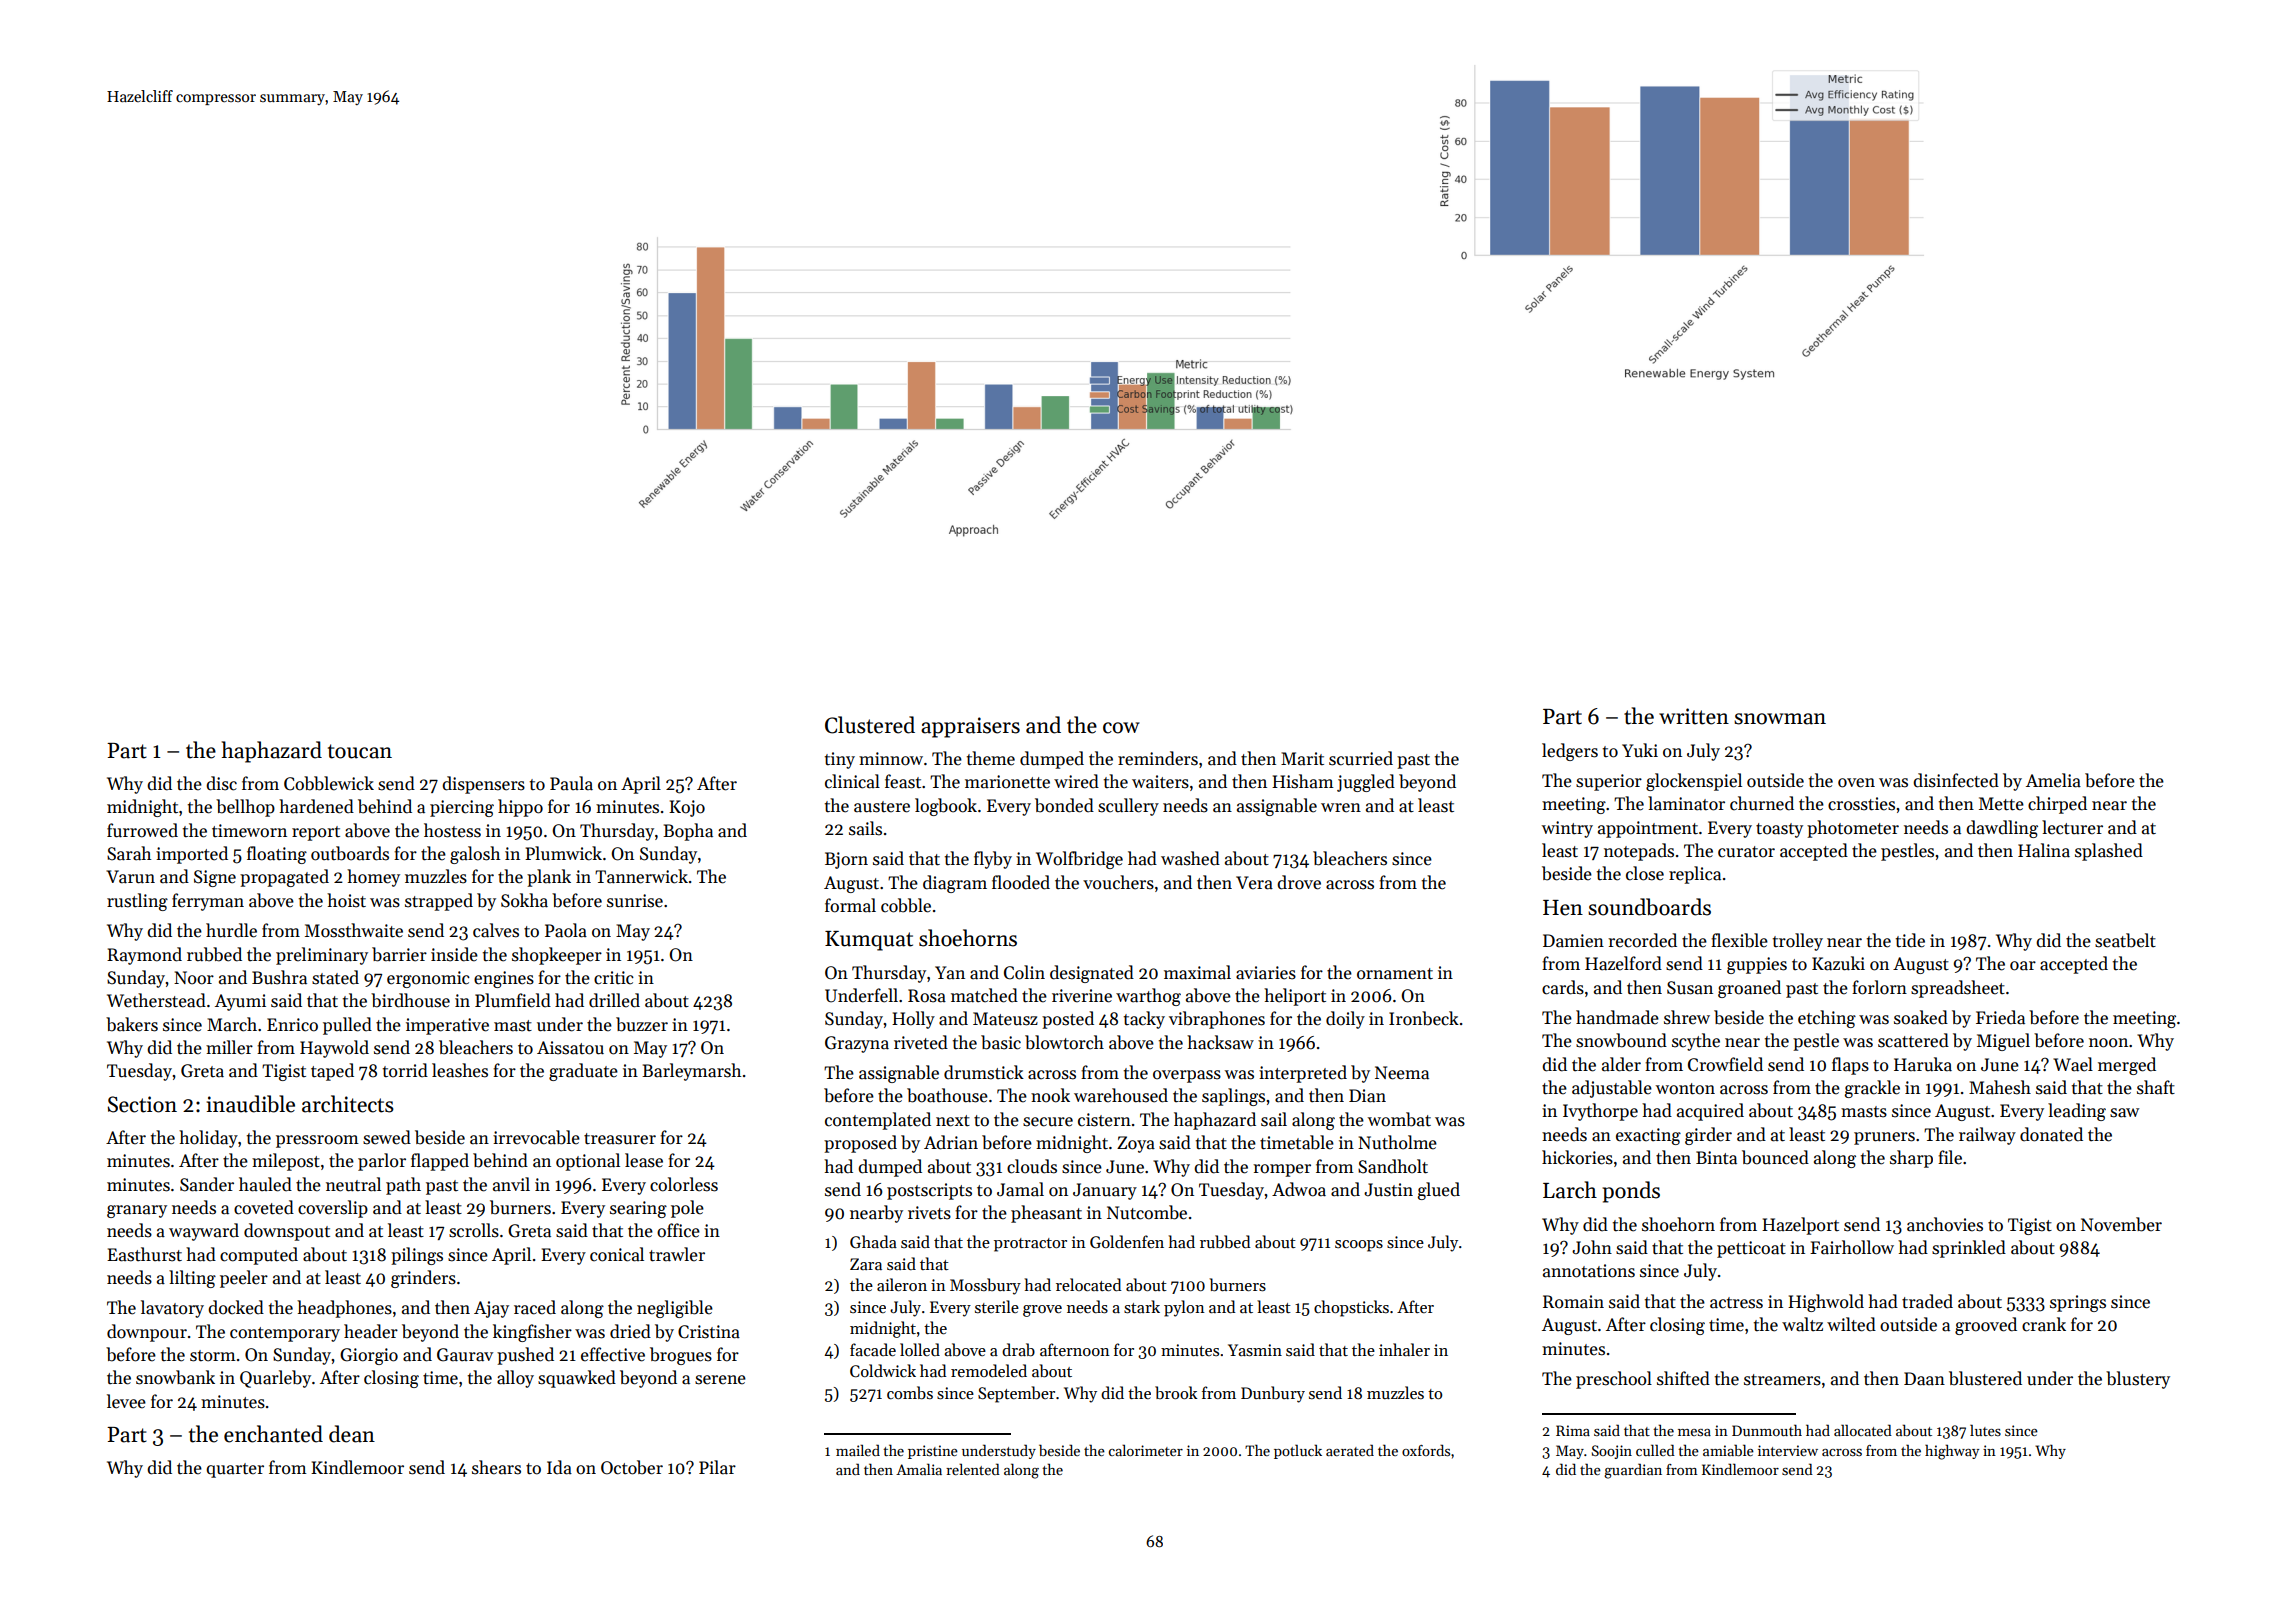 This screenshot has width=2292, height=1620. Describe the element at coordinates (235, 1470) in the screenshot. I see `quarter` at that location.
